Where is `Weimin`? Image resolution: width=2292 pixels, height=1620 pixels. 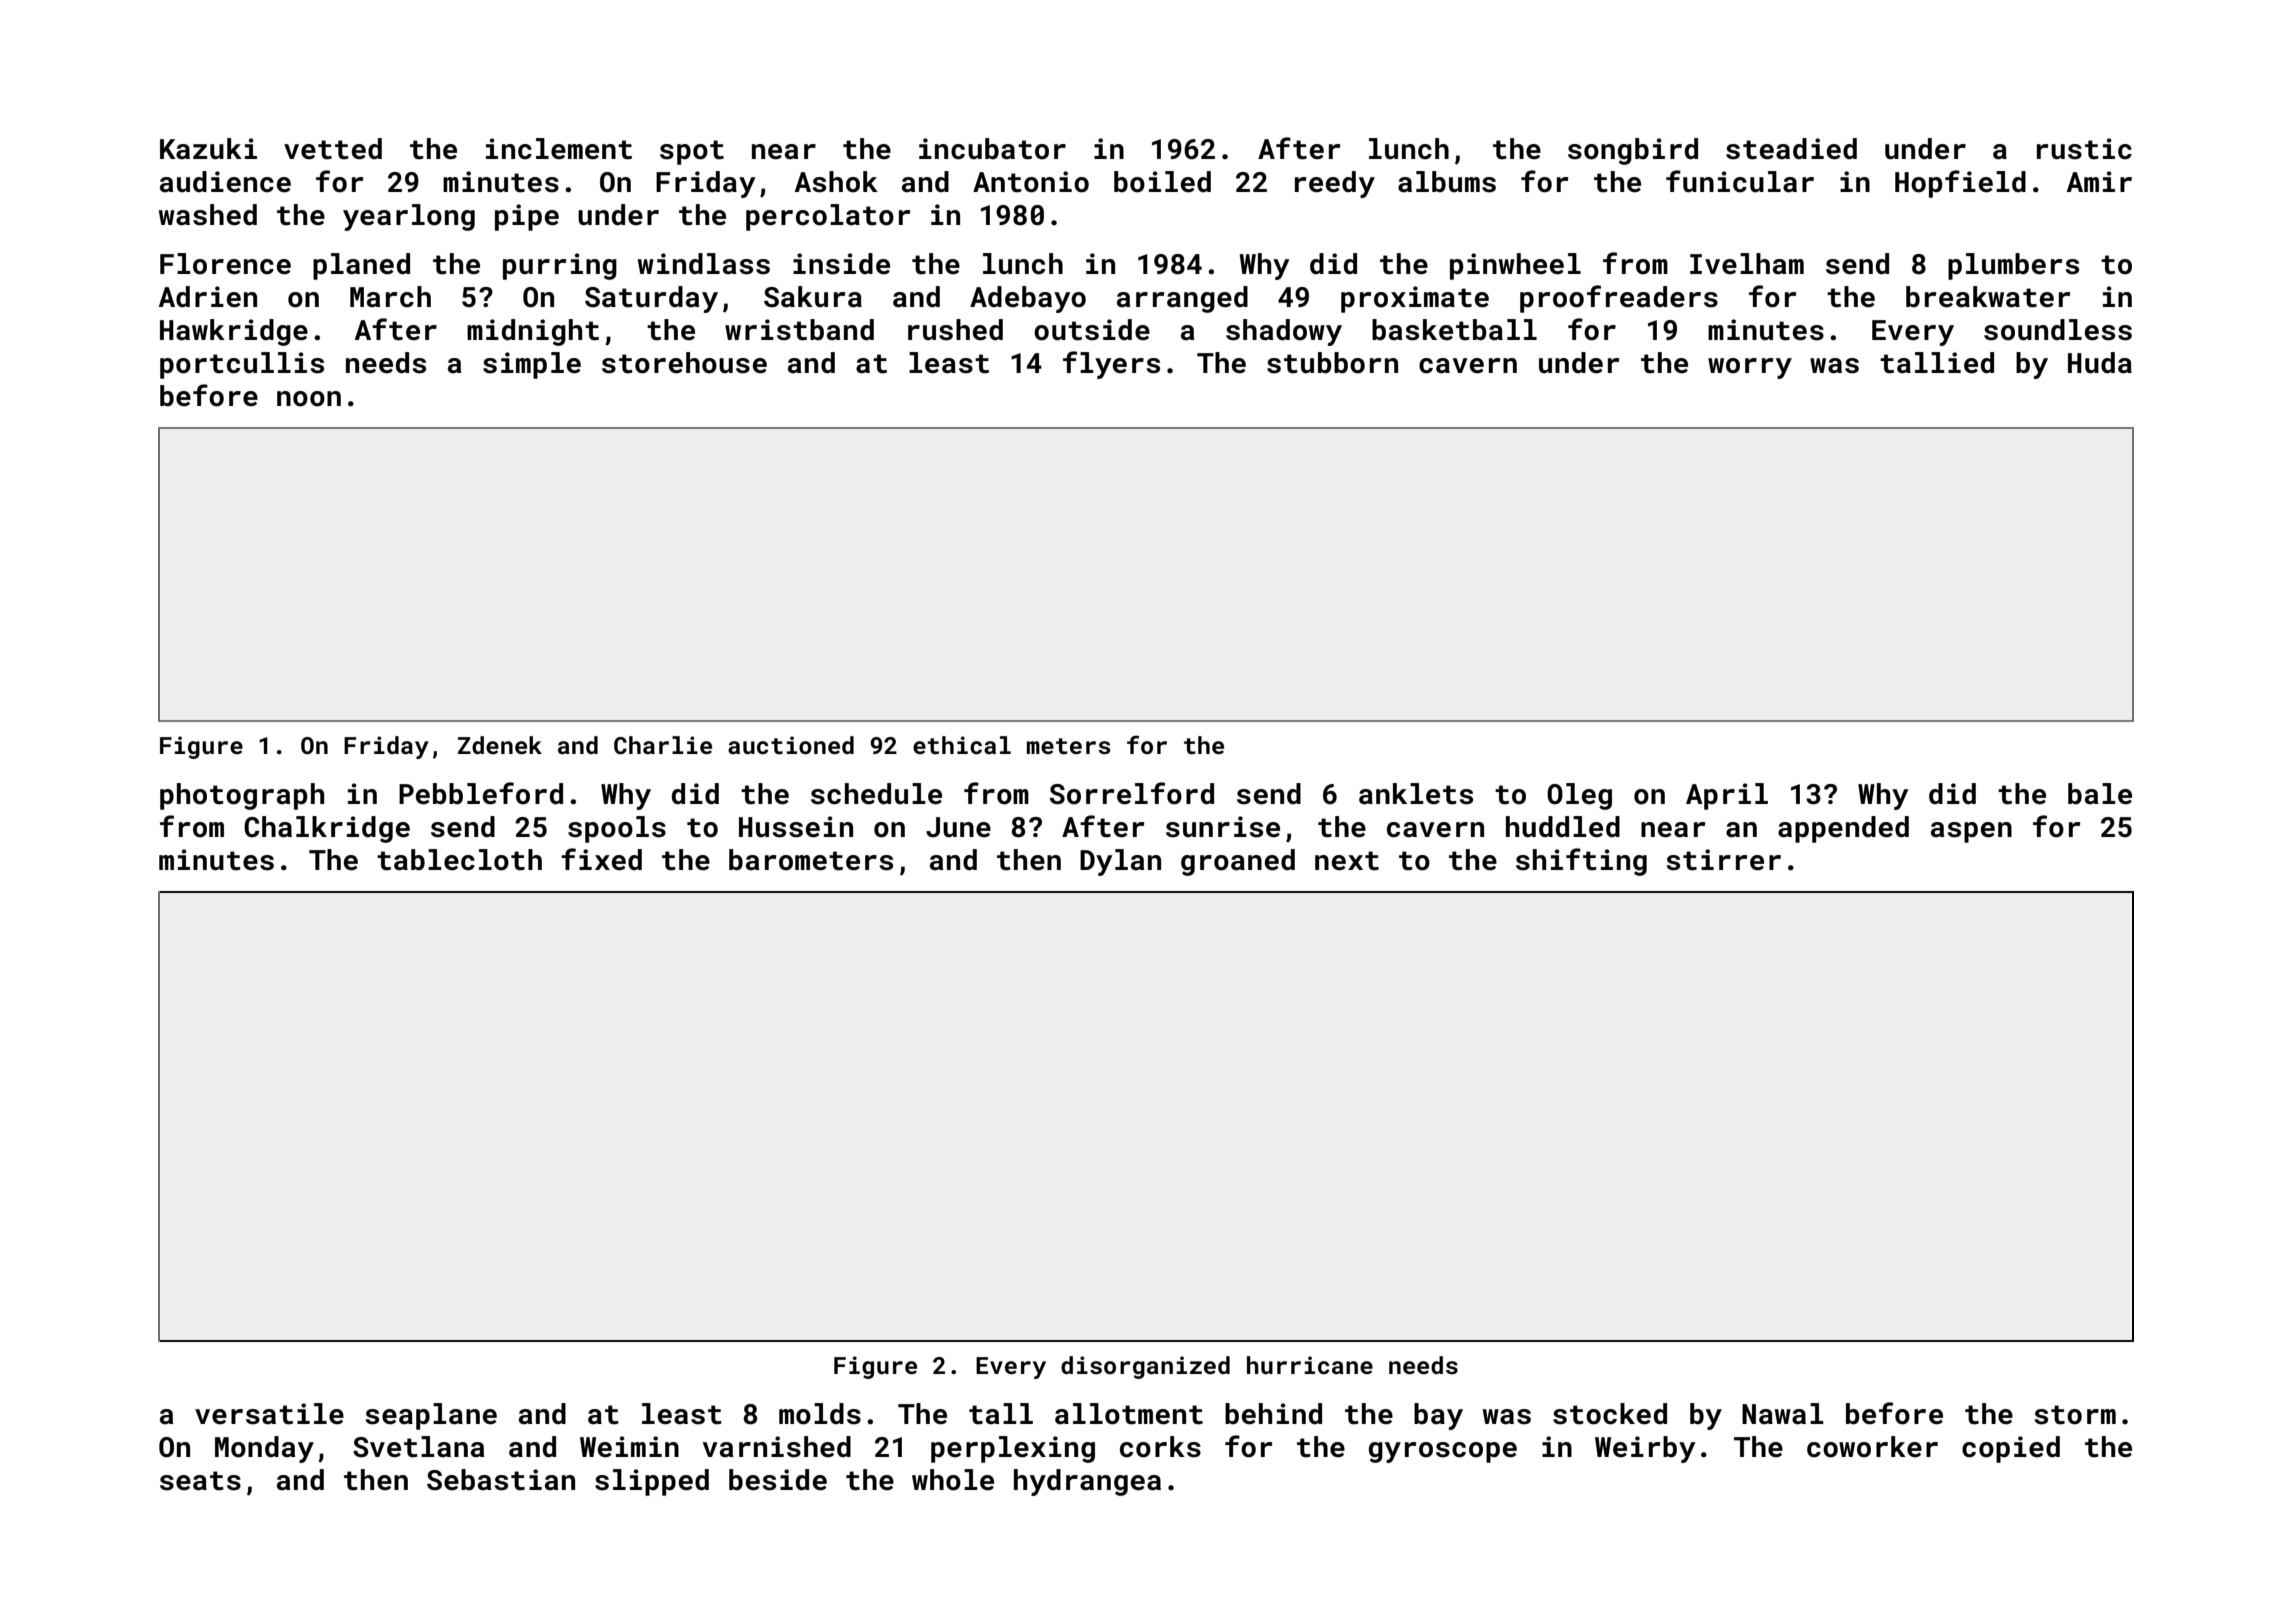
Weimin is located at coordinates (629, 1447).
